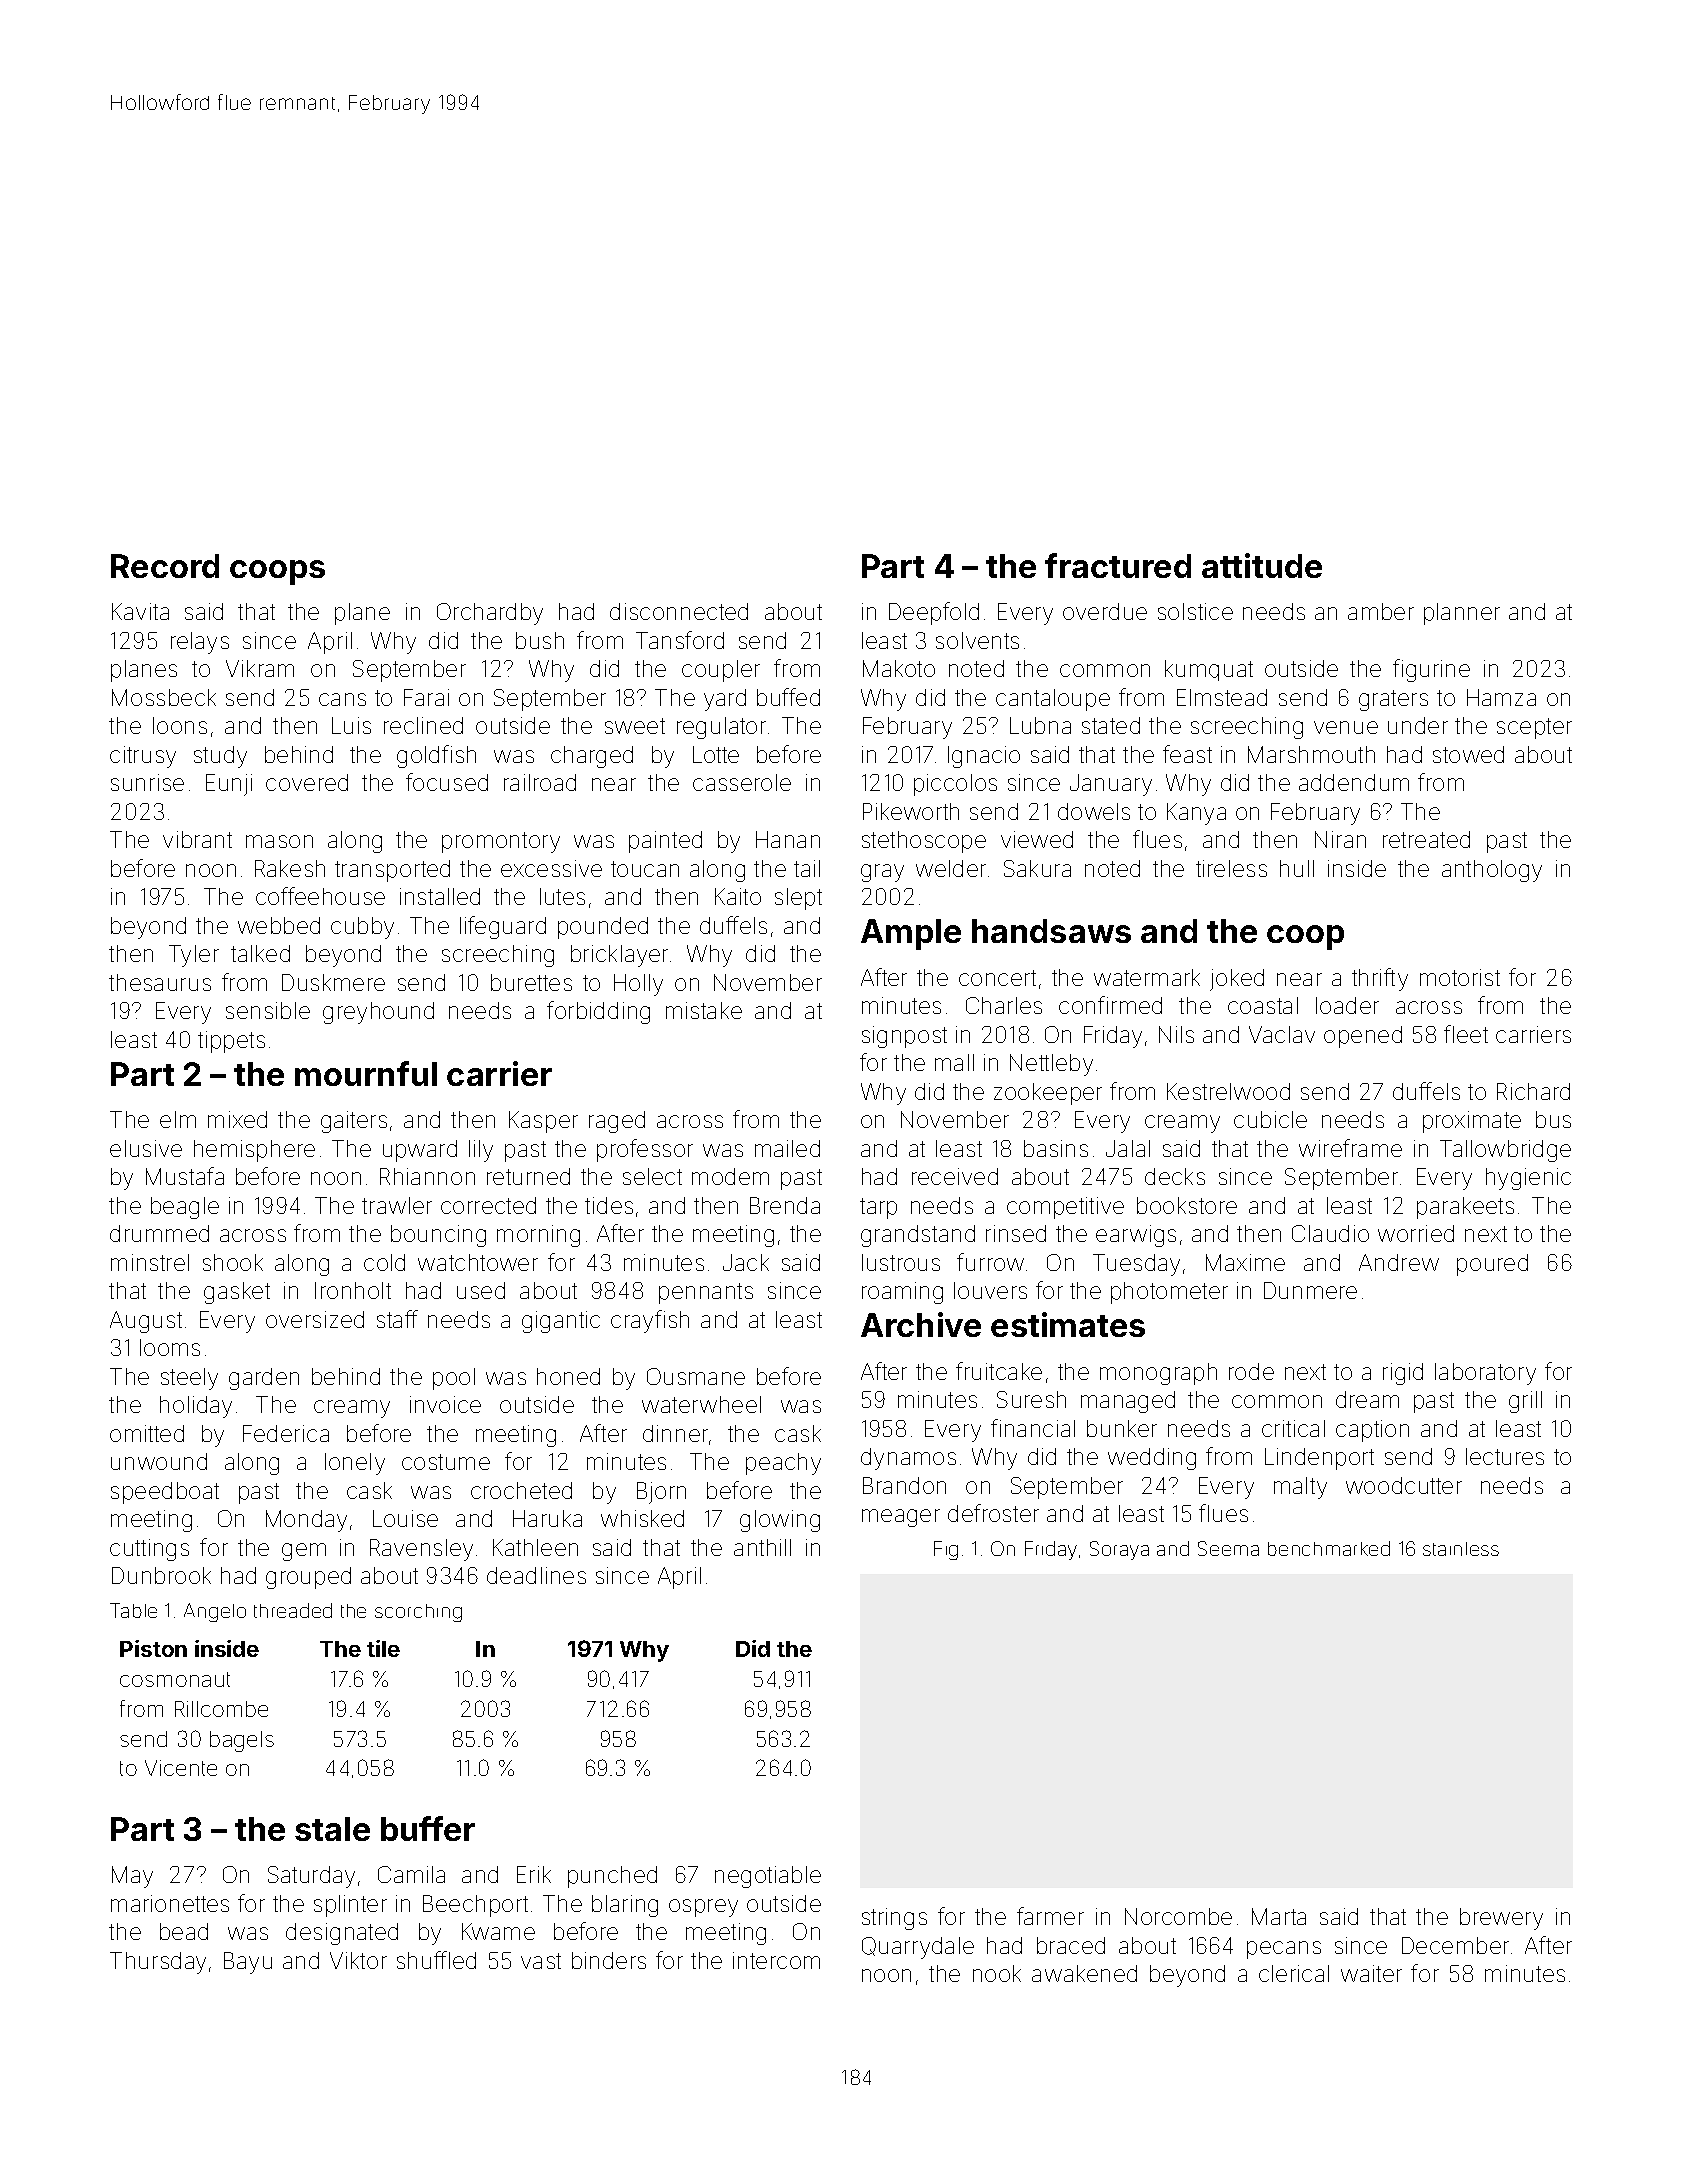 The image size is (1683, 2178). What do you see at coordinates (1262, 565) in the screenshot?
I see `attitude` at bounding box center [1262, 565].
